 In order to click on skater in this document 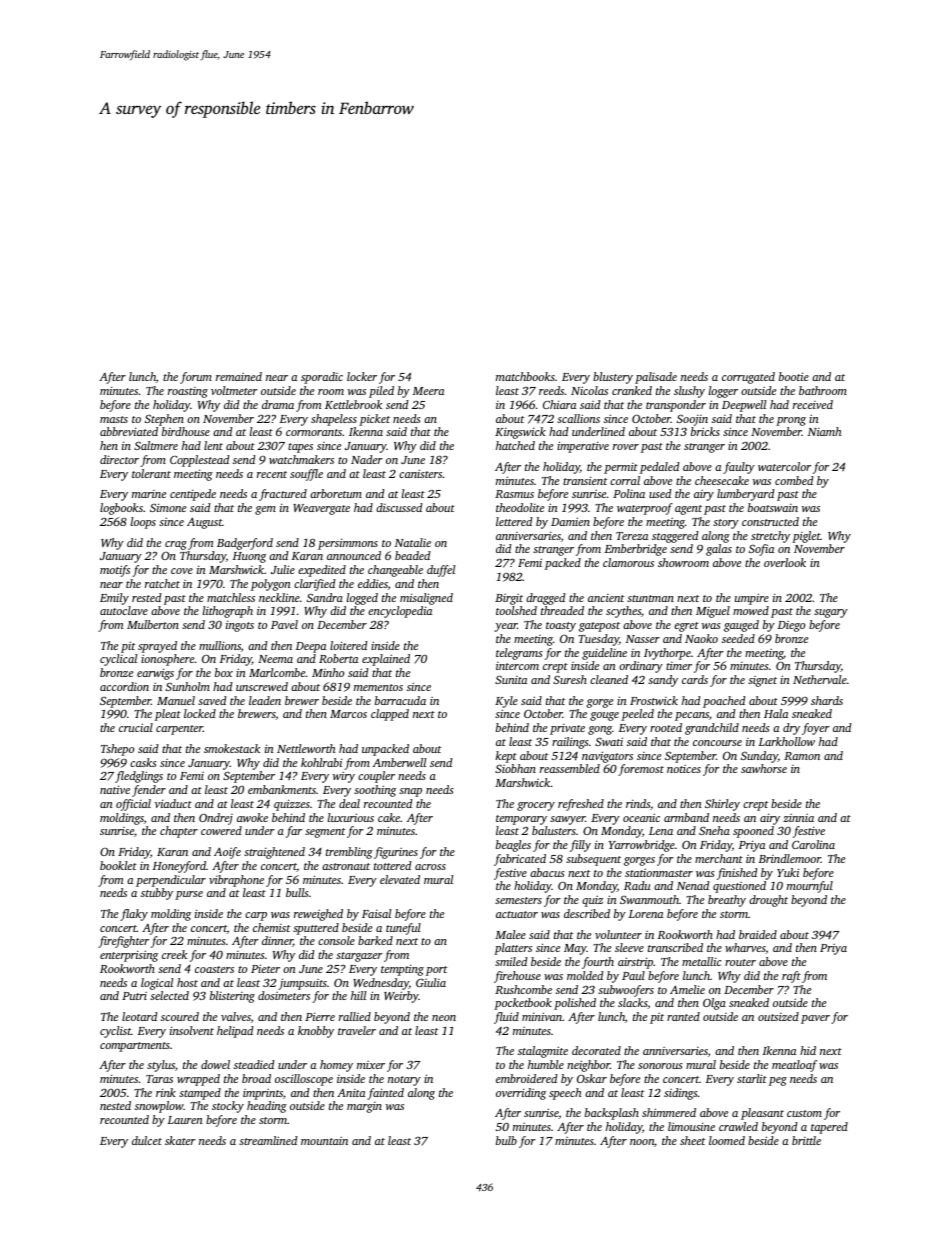, I will do `click(180, 1140)`.
